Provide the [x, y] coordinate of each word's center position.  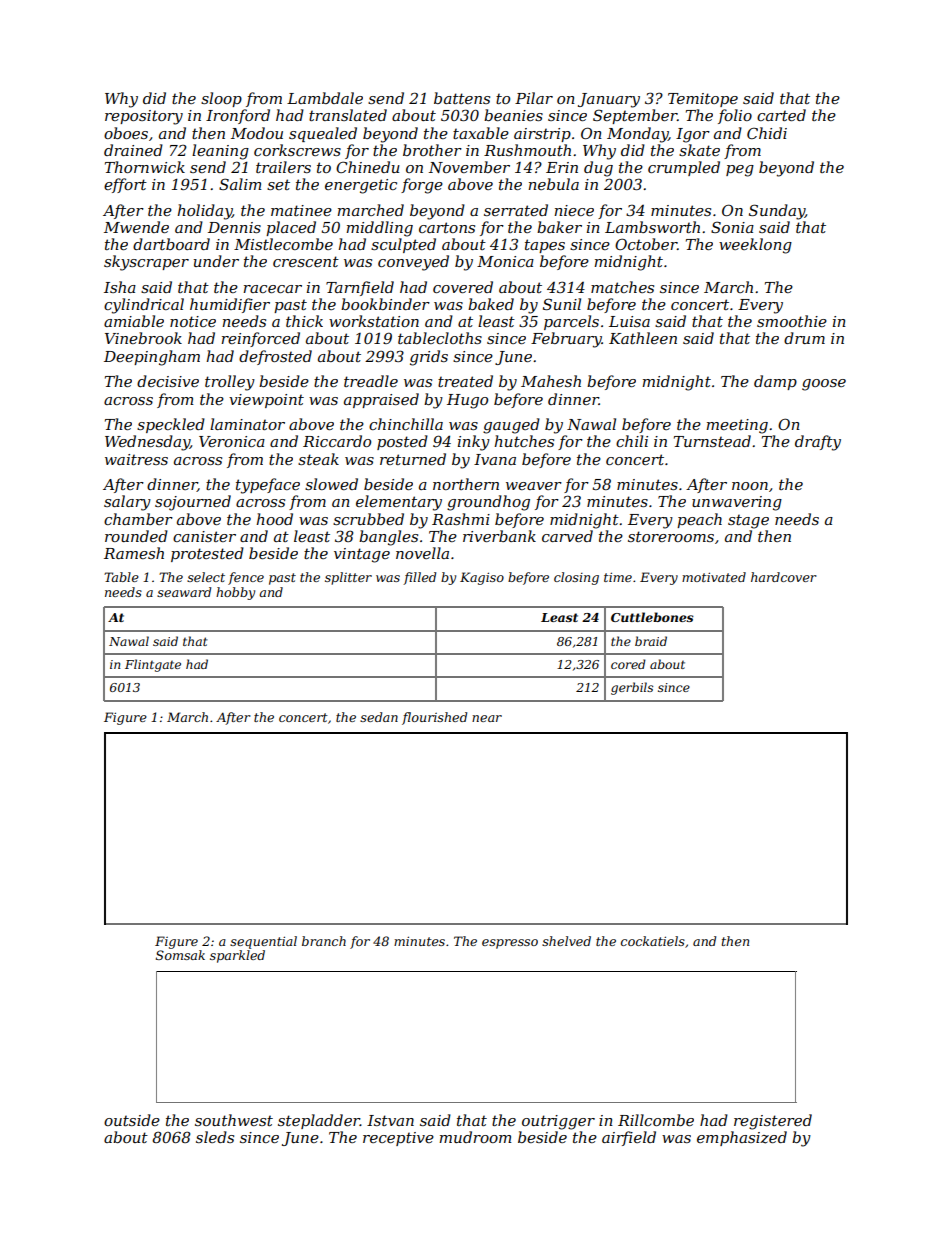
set [278, 184]
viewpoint [266, 401]
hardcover [784, 577]
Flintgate [153, 665]
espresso [510, 944]
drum [804, 338]
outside [132, 1120]
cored [628, 664]
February [566, 340]
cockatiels [653, 941]
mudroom [475, 1137]
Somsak [180, 955]
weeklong [755, 246]
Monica [505, 261]
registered [773, 1122]
